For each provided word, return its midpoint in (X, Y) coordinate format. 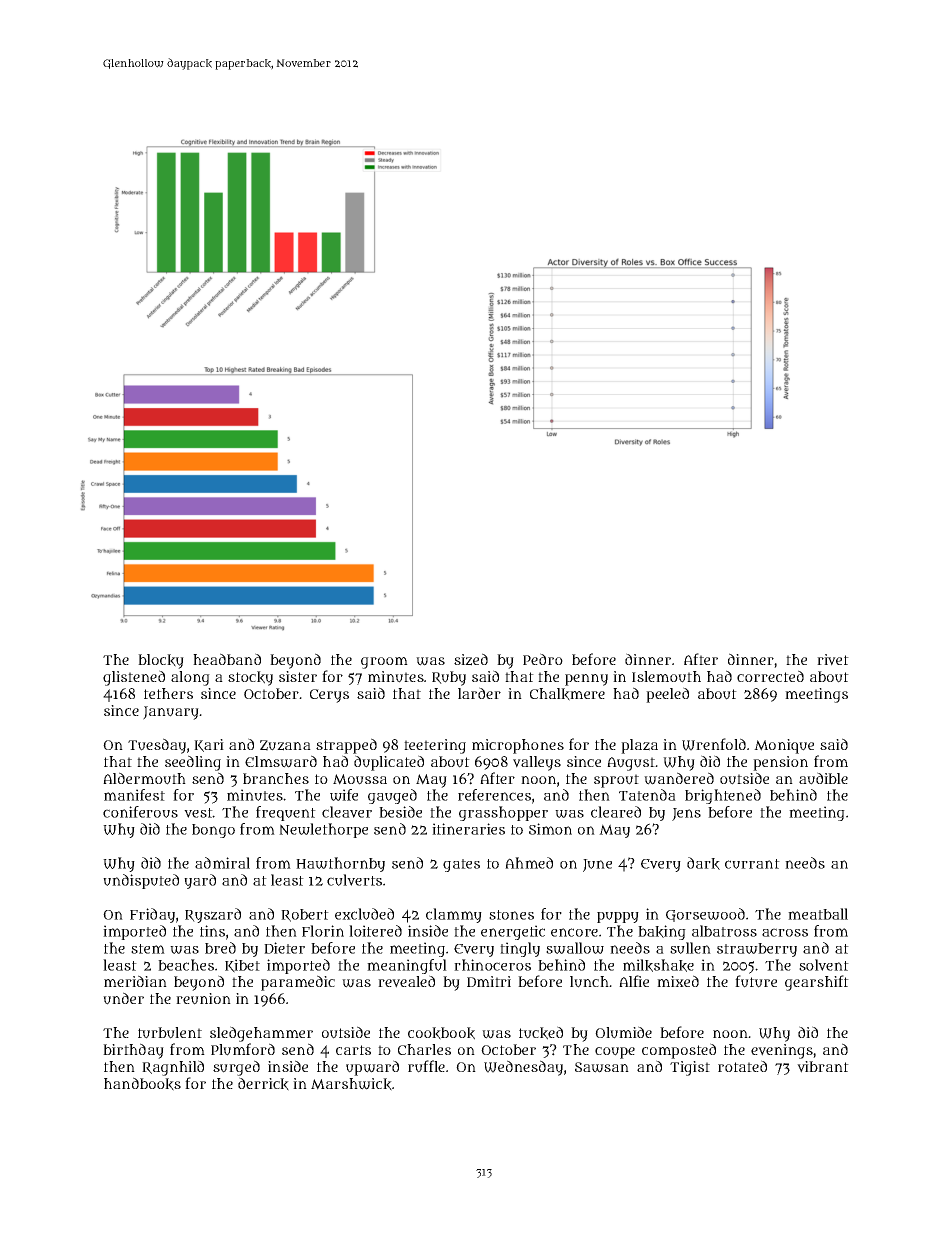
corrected (770, 676)
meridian (135, 981)
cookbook (441, 1033)
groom (384, 663)
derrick (263, 1084)
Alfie (634, 981)
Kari (209, 745)
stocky (250, 678)
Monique (784, 746)
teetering (435, 746)
